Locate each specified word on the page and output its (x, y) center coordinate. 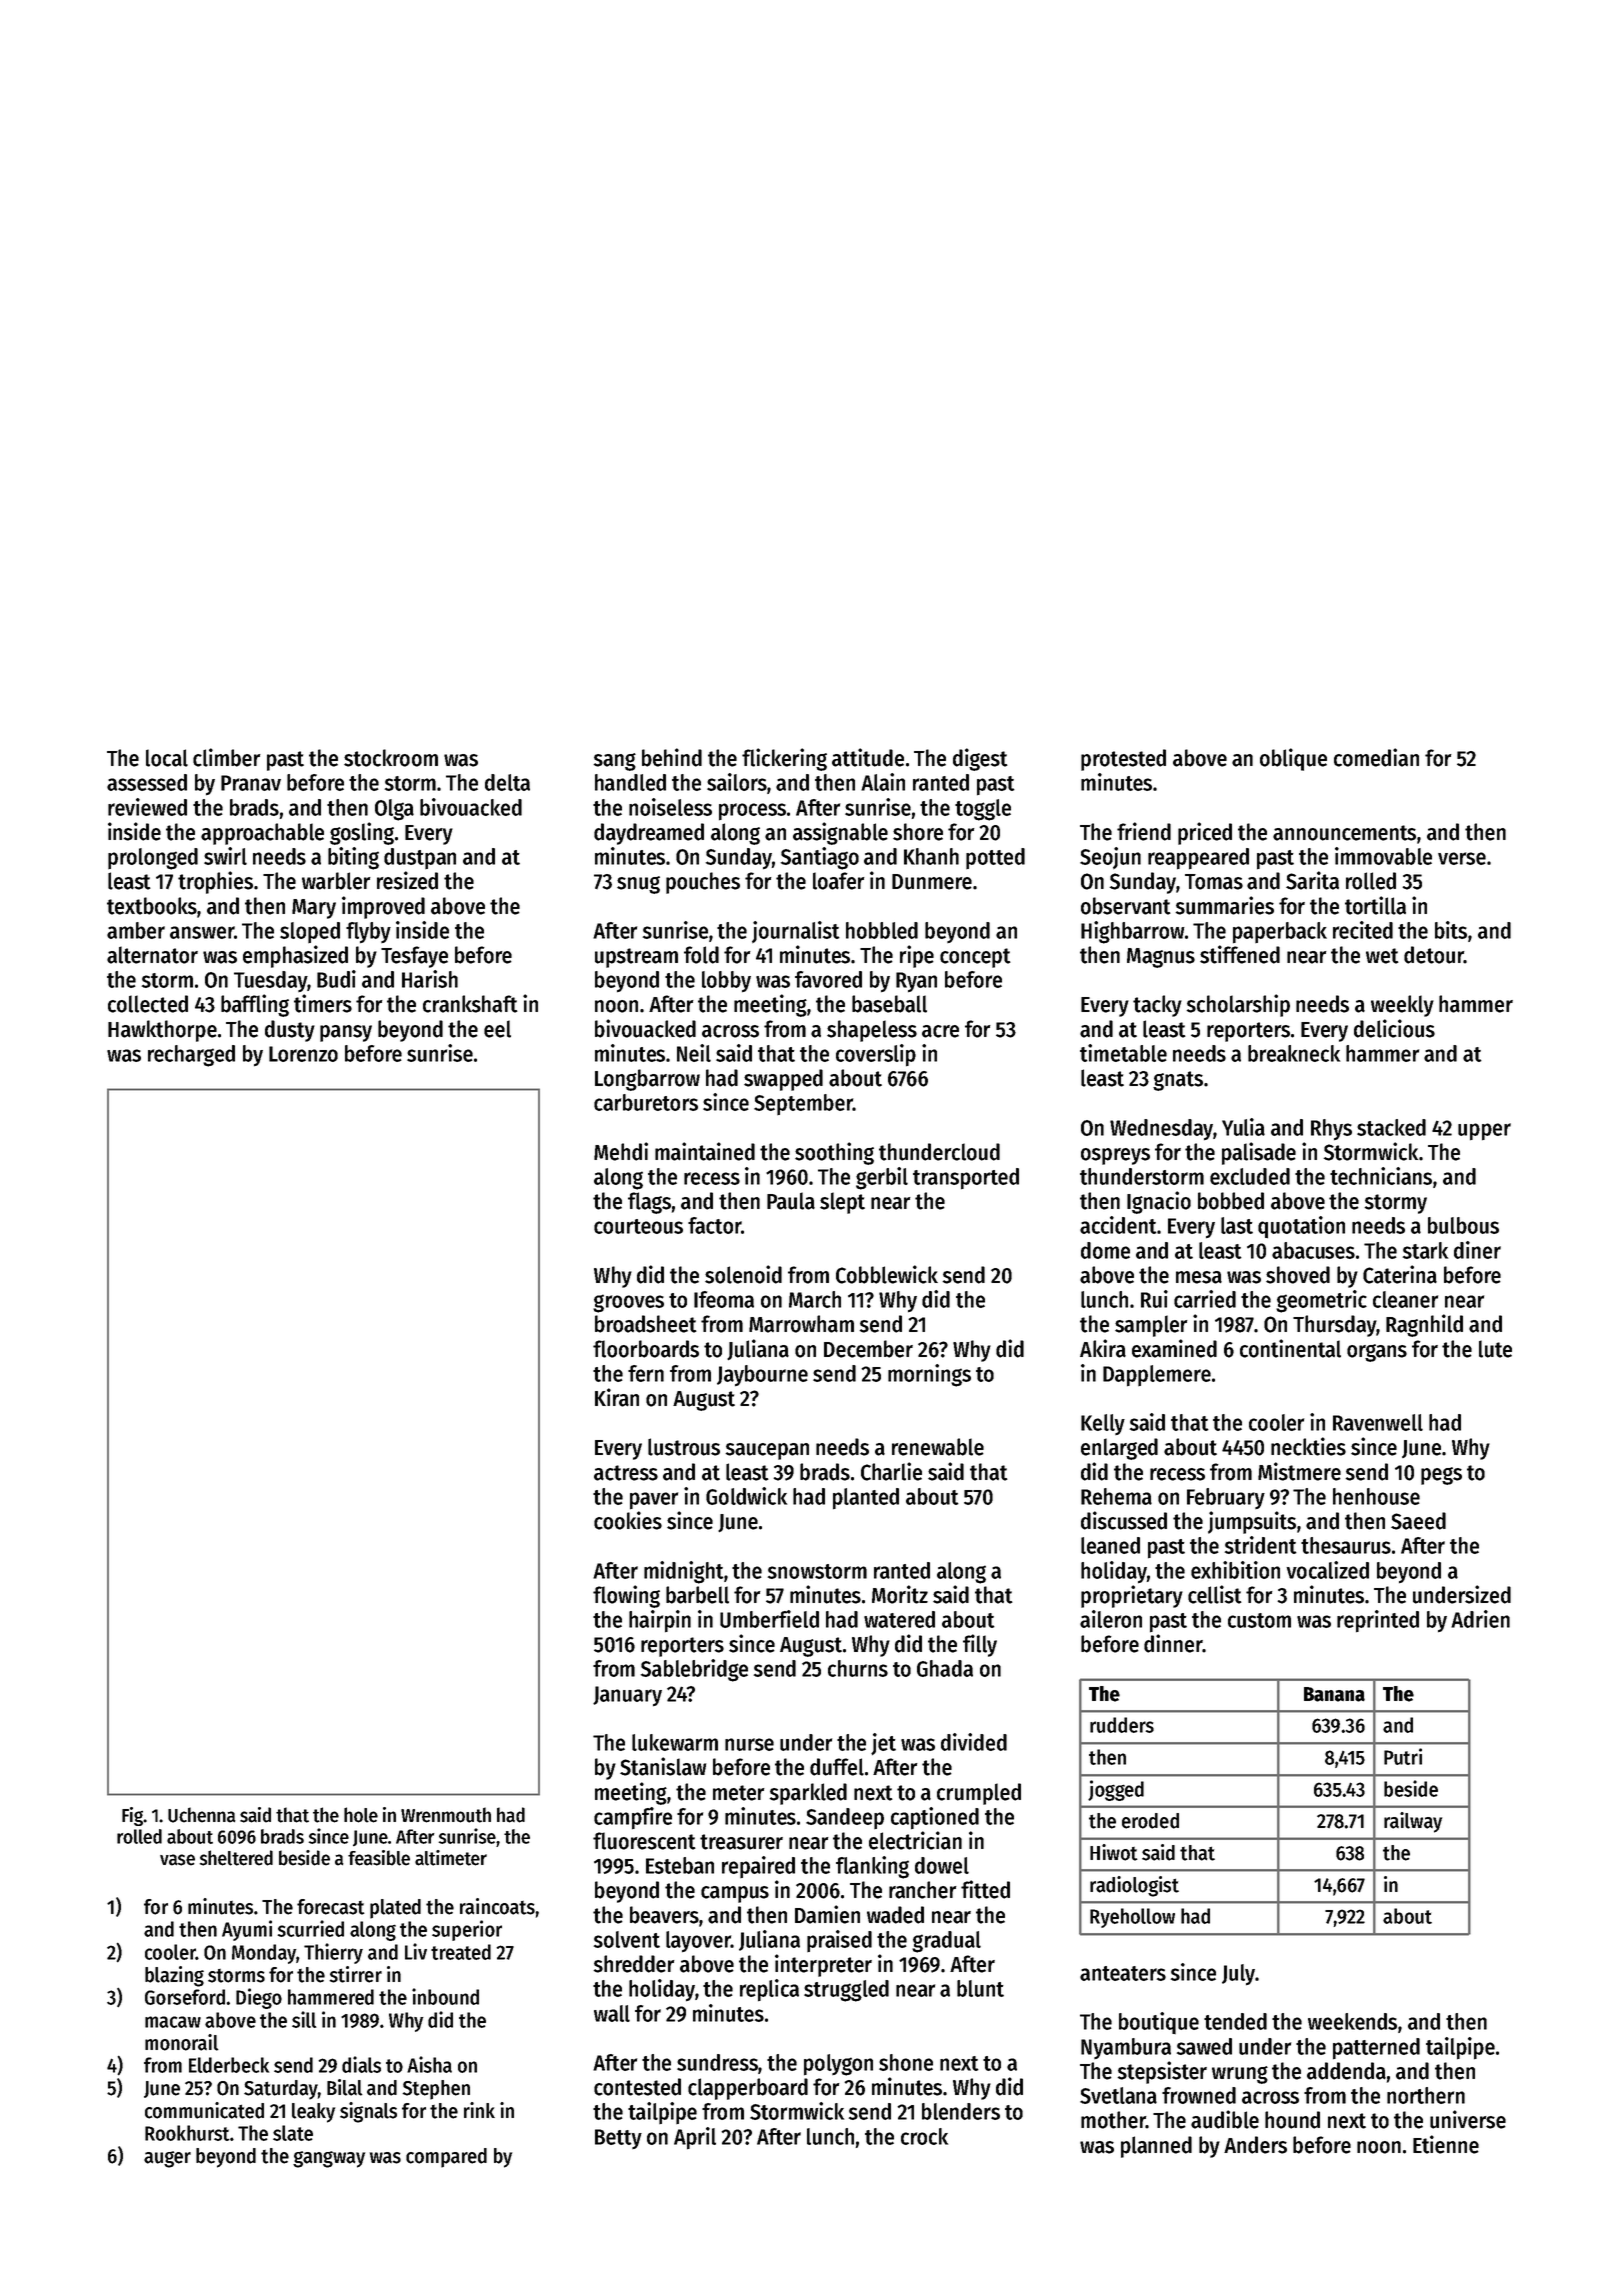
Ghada (945, 1668)
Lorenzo (303, 1054)
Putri (1403, 1756)
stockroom (391, 758)
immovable (1383, 856)
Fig (132, 1816)
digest (980, 759)
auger (167, 2159)
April (695, 2138)
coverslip (876, 1055)
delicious (1394, 1028)
